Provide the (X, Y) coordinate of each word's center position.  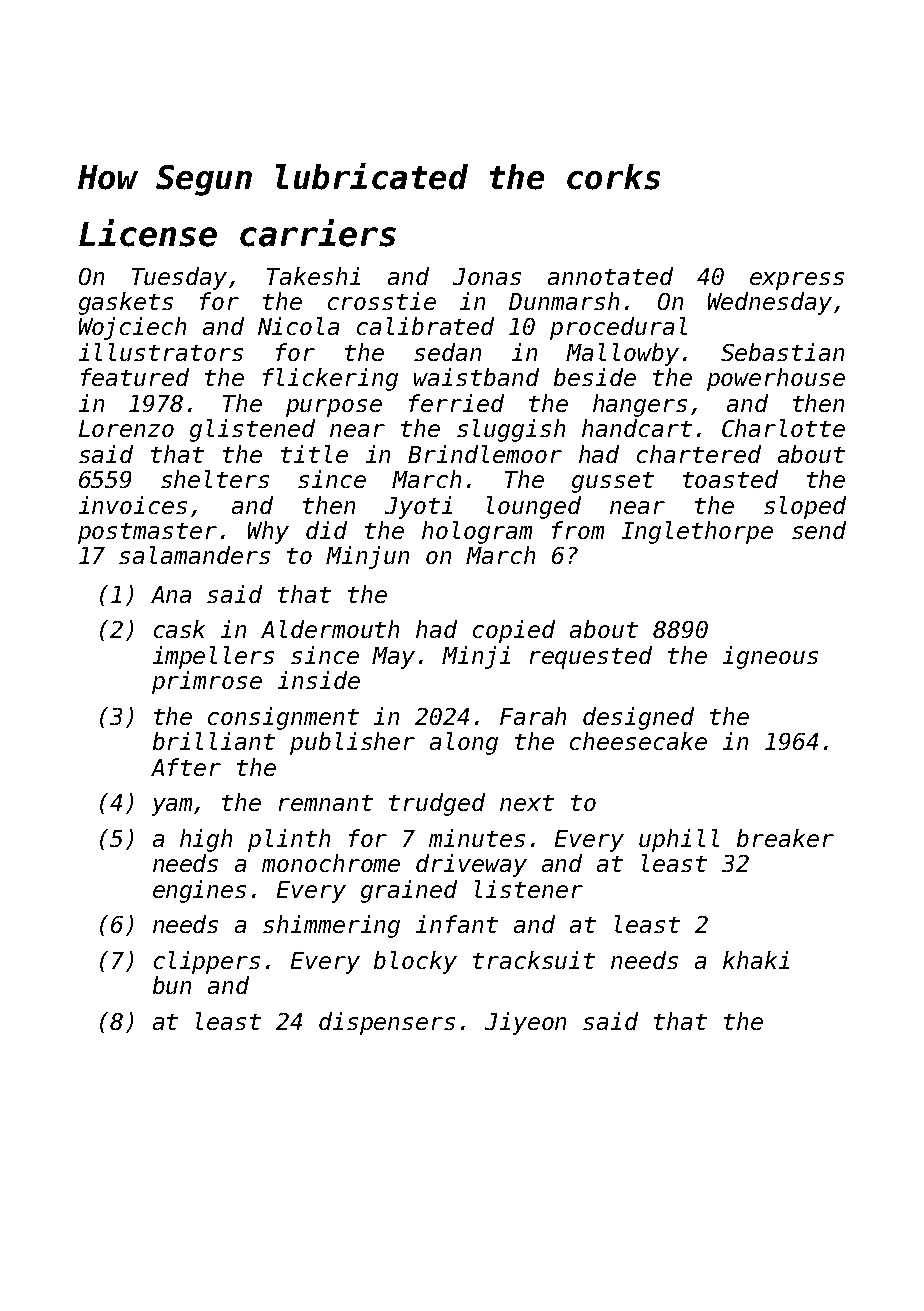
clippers (207, 962)
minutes (477, 838)
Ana (171, 594)
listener (529, 889)
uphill (679, 840)
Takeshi (313, 276)
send (819, 530)
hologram (477, 532)
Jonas (487, 276)
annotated (610, 276)
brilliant (214, 741)
